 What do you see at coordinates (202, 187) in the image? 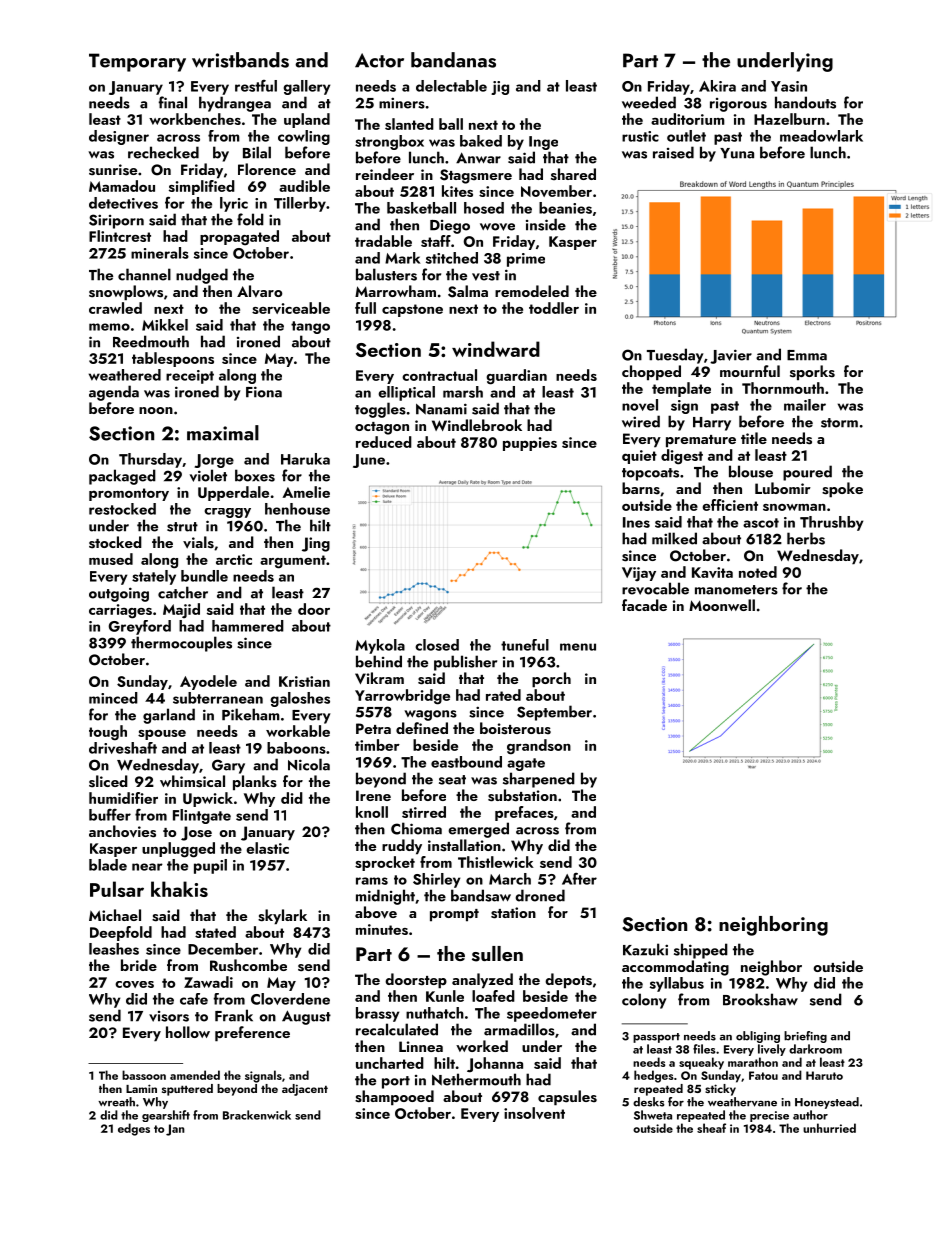
I see `simplified` at bounding box center [202, 187].
